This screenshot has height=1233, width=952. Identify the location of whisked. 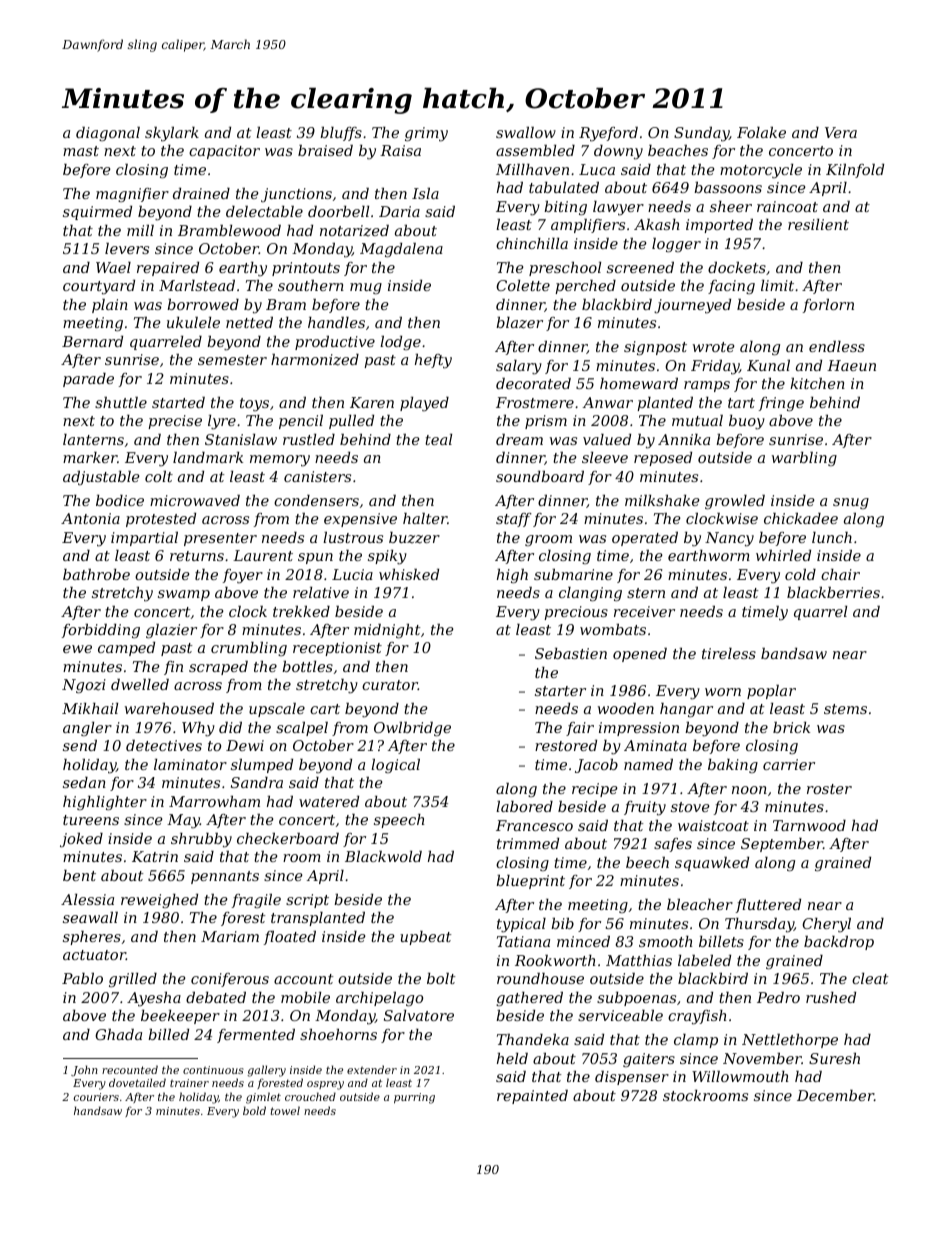
(409, 574).
